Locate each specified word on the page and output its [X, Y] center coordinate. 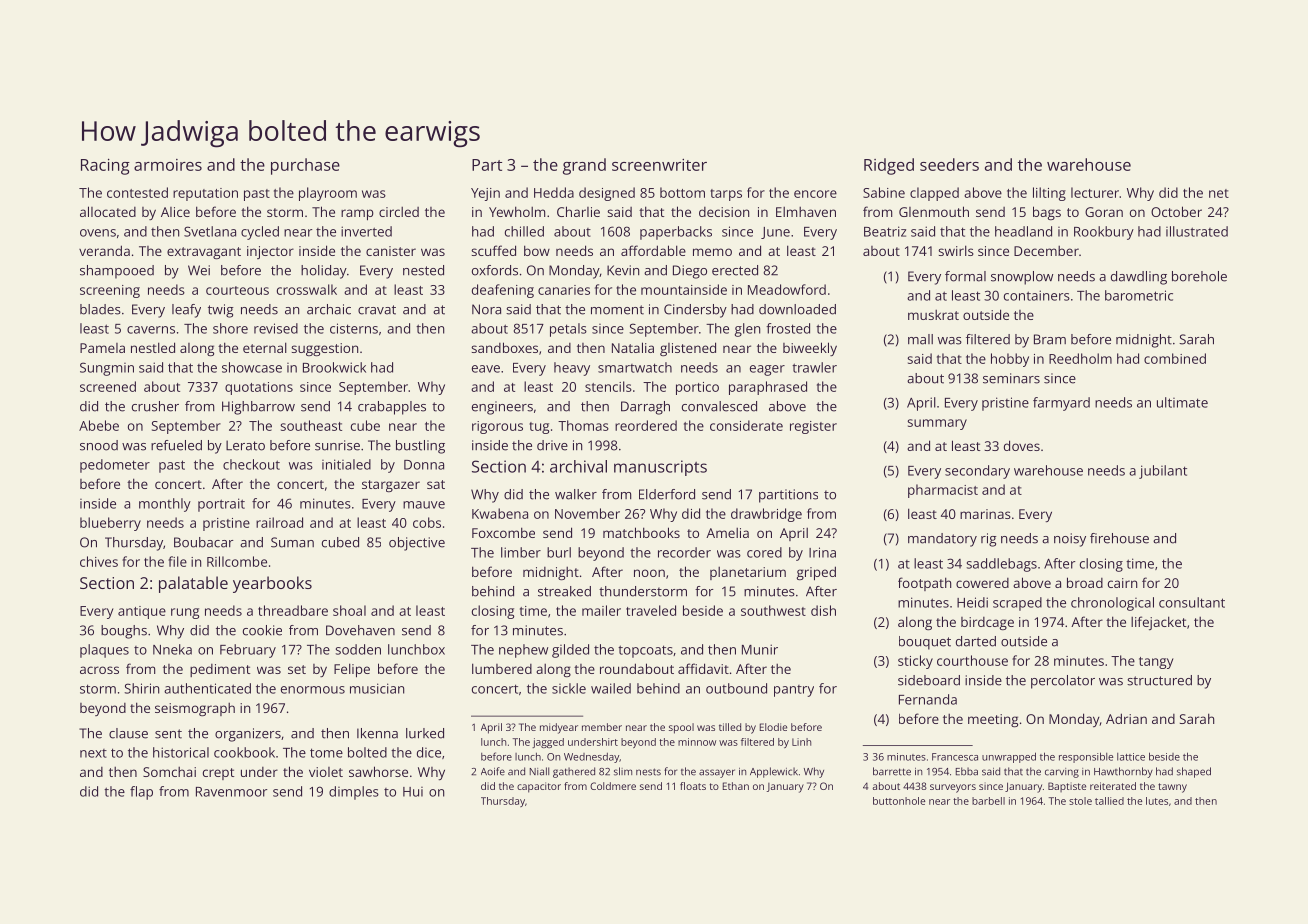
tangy [1156, 663]
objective [417, 544]
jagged [548, 743]
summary [937, 424]
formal [965, 276]
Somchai [169, 772]
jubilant [1163, 472]
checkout [251, 464]
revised [276, 328]
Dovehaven [360, 630]
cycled [260, 233]
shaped [1194, 772]
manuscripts [660, 468]
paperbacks [676, 233]
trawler [814, 367]
